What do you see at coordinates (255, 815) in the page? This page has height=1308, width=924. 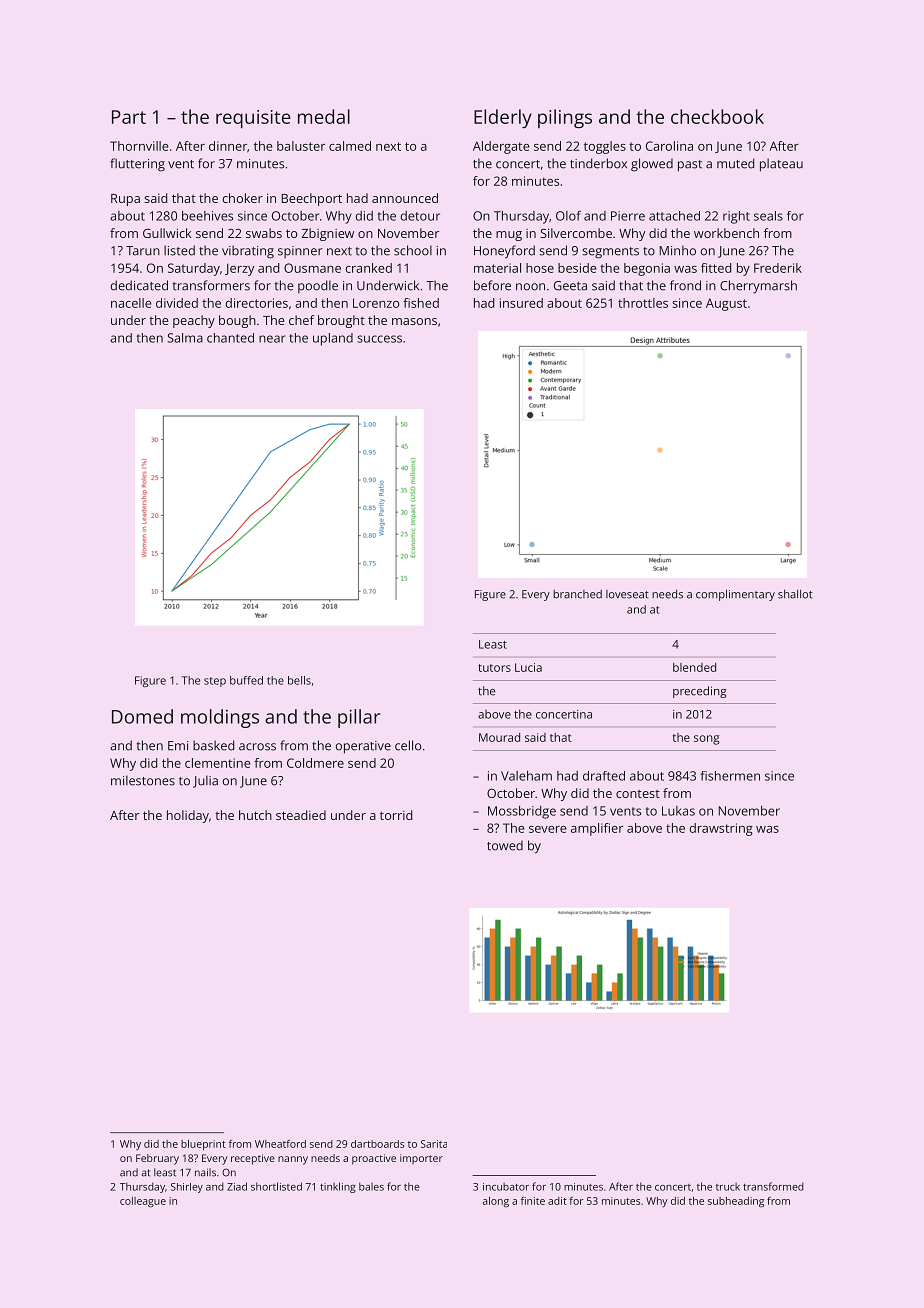 I see `hutch` at bounding box center [255, 815].
